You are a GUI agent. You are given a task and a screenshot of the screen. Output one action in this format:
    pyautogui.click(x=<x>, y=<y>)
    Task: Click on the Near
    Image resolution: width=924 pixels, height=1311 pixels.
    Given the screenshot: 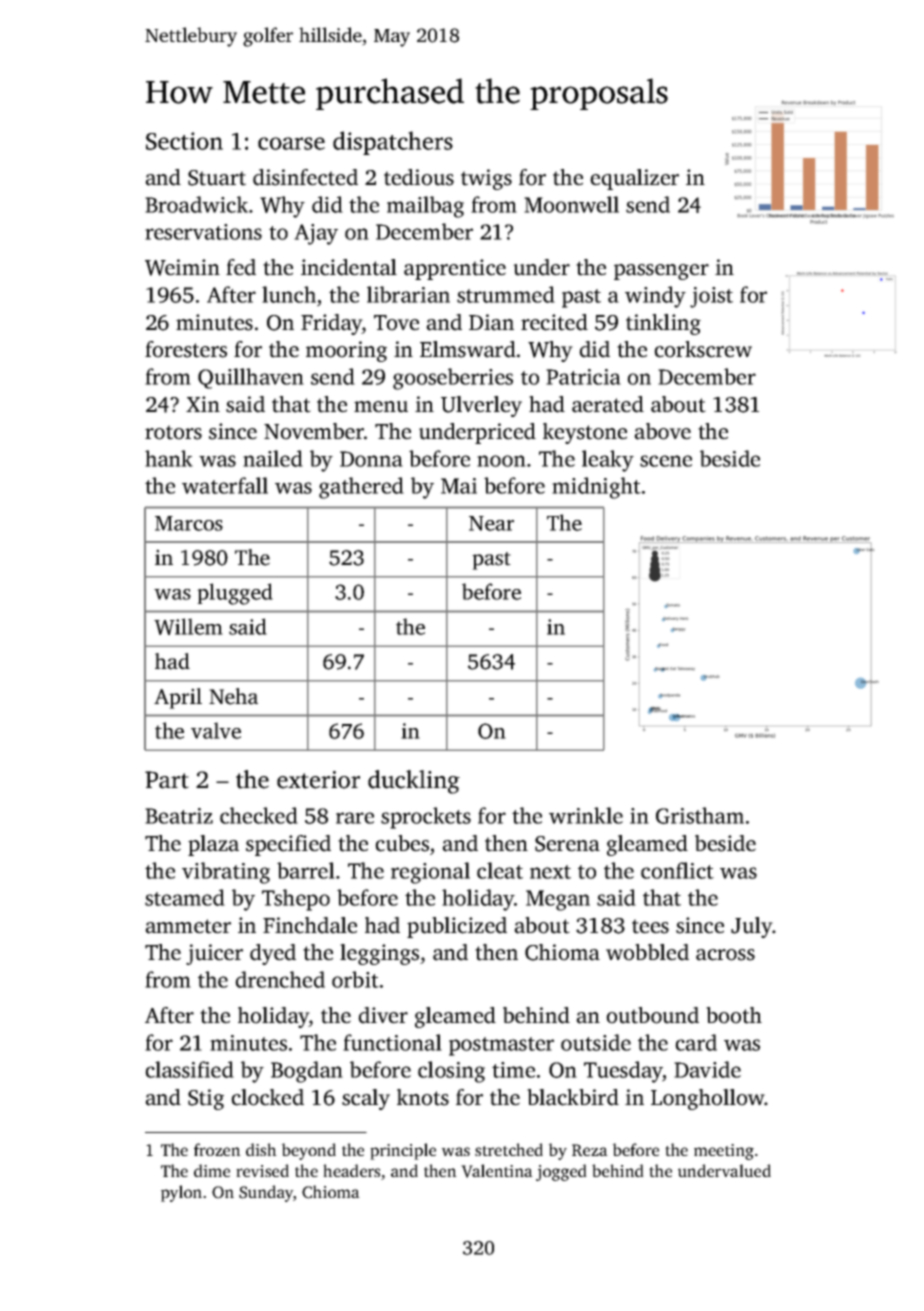 What is the action you would take?
    pyautogui.click(x=491, y=523)
